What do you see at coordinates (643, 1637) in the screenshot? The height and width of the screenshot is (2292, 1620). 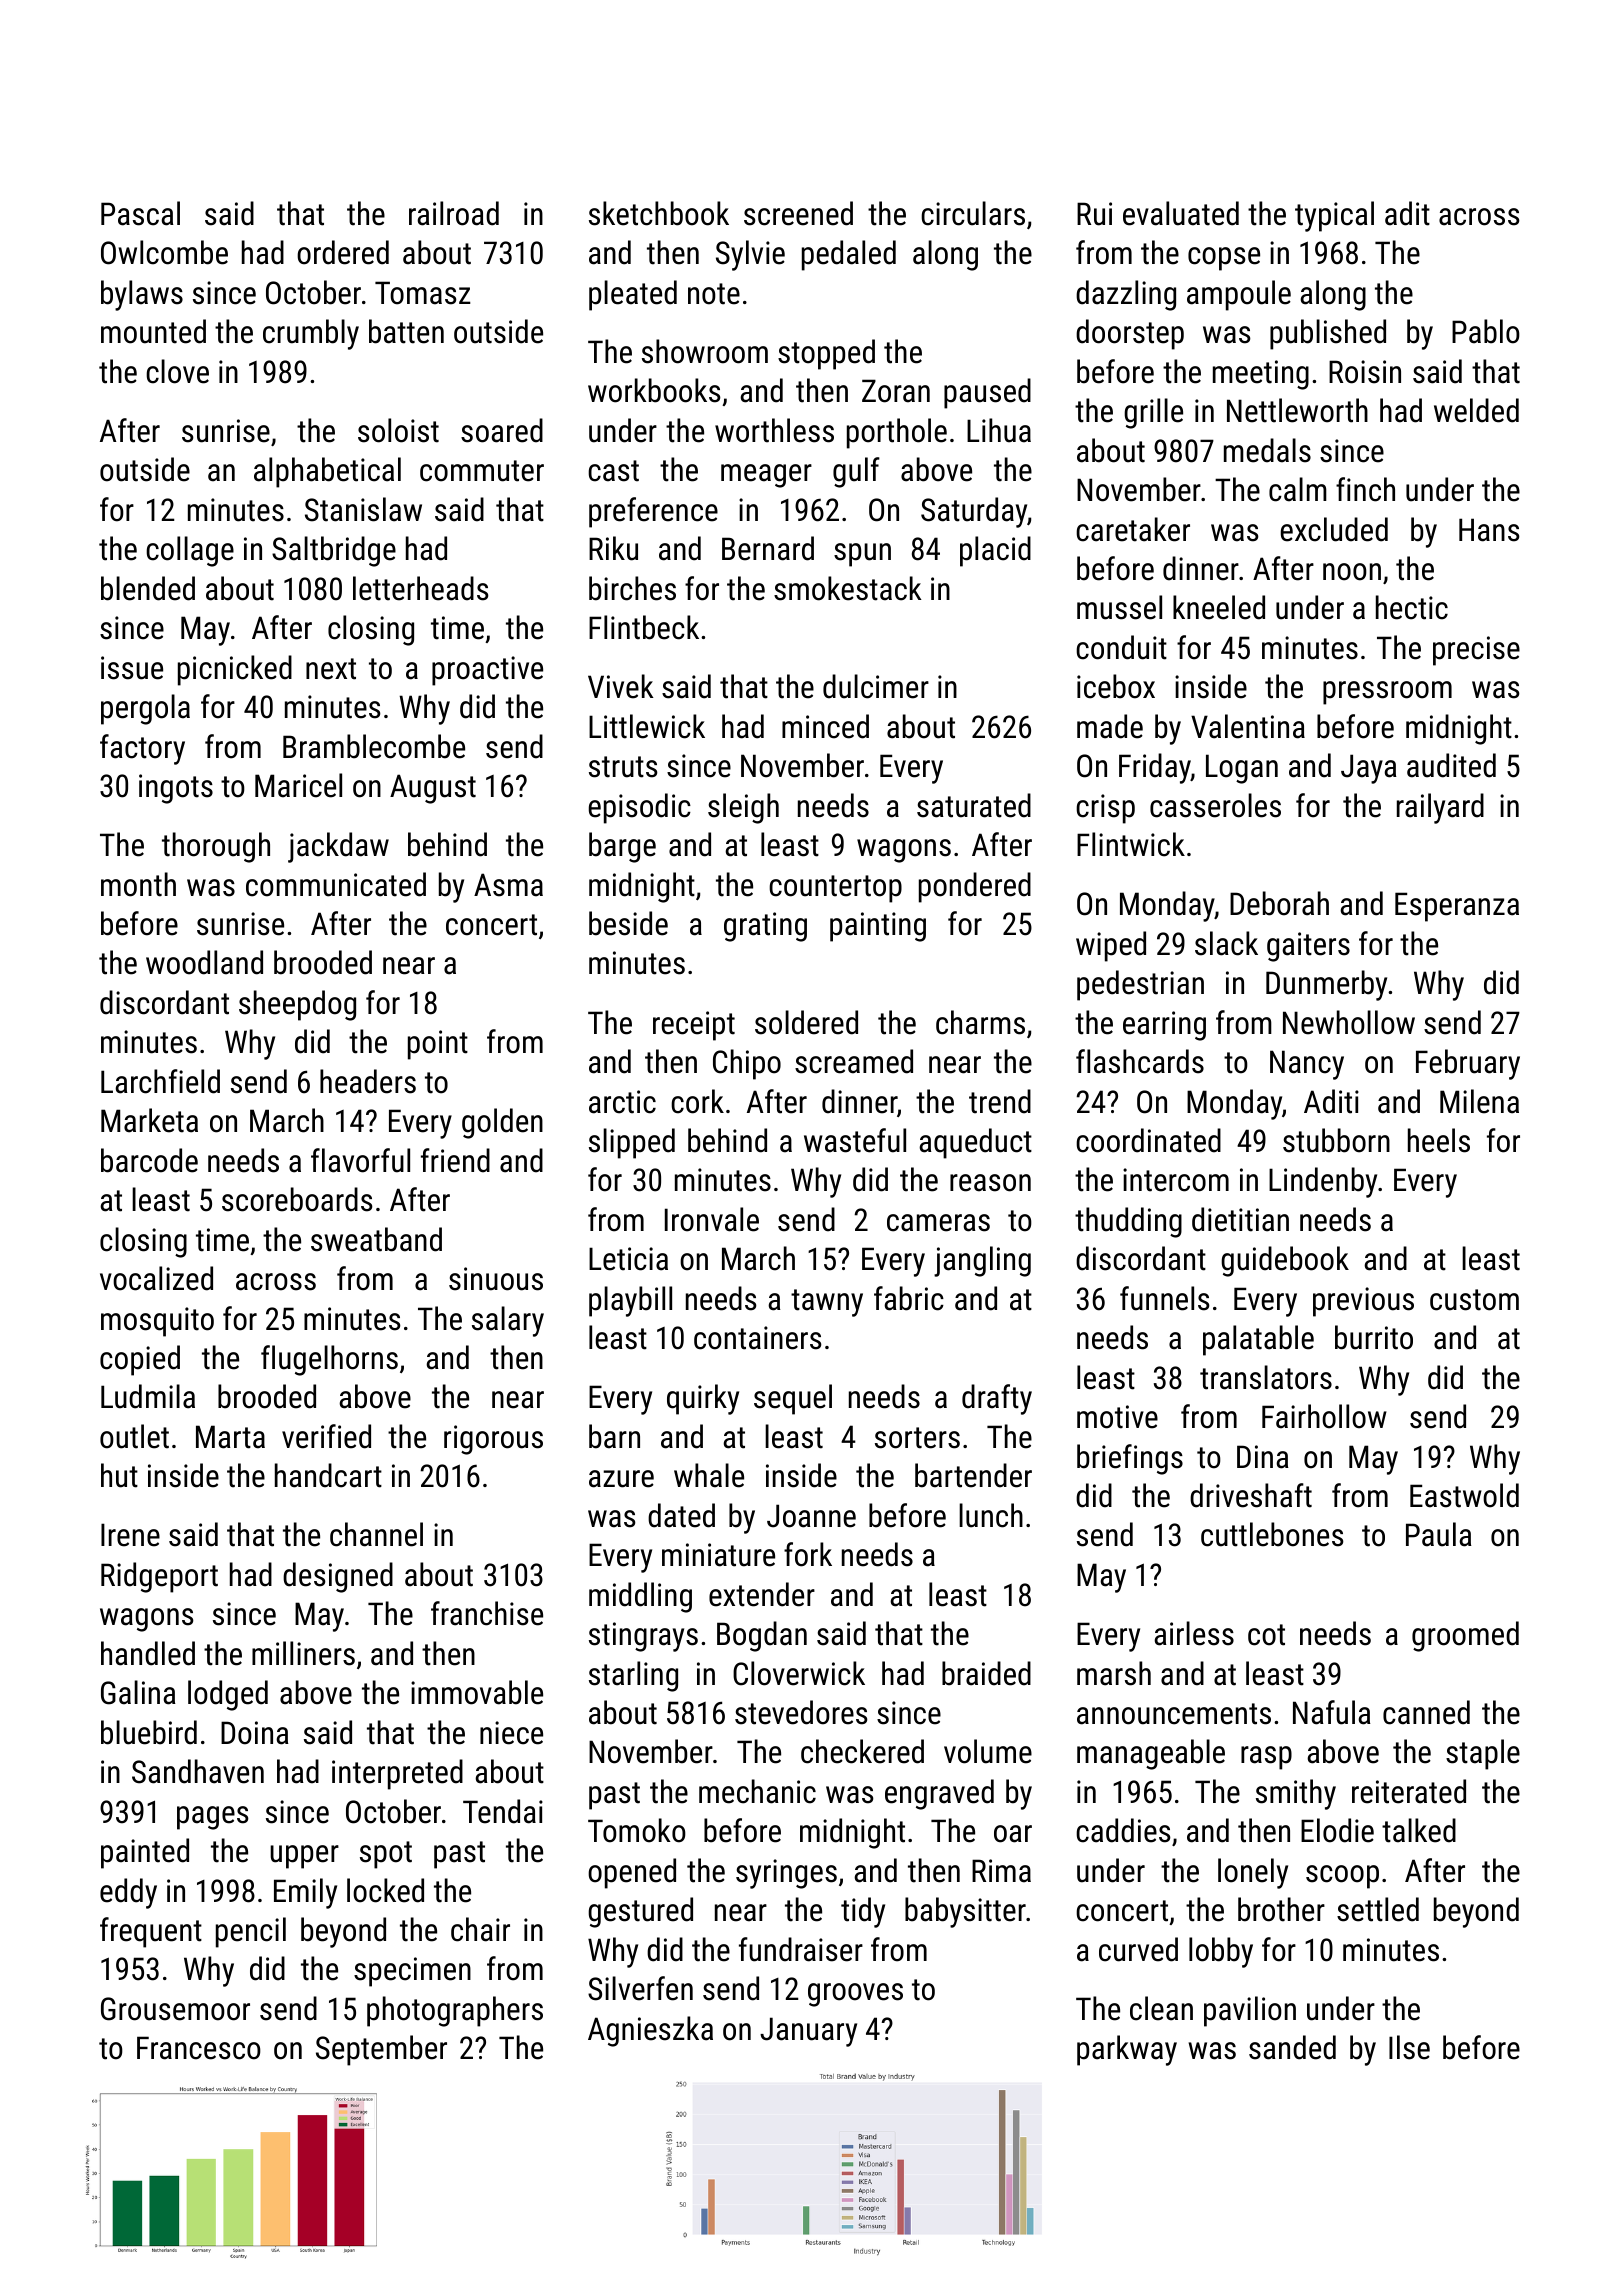 I see `stingrays` at bounding box center [643, 1637].
